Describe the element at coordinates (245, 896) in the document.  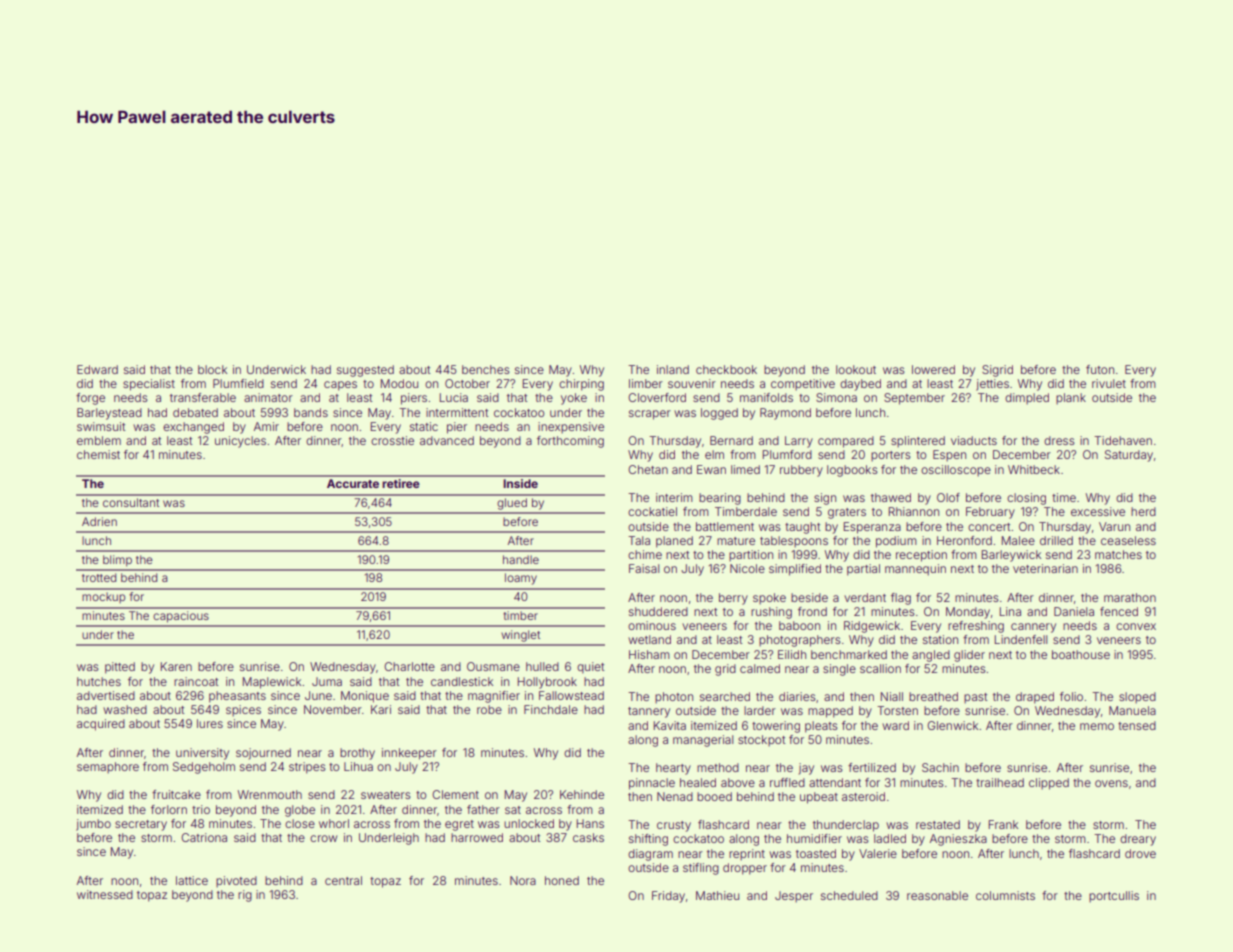
I see `rig` at that location.
